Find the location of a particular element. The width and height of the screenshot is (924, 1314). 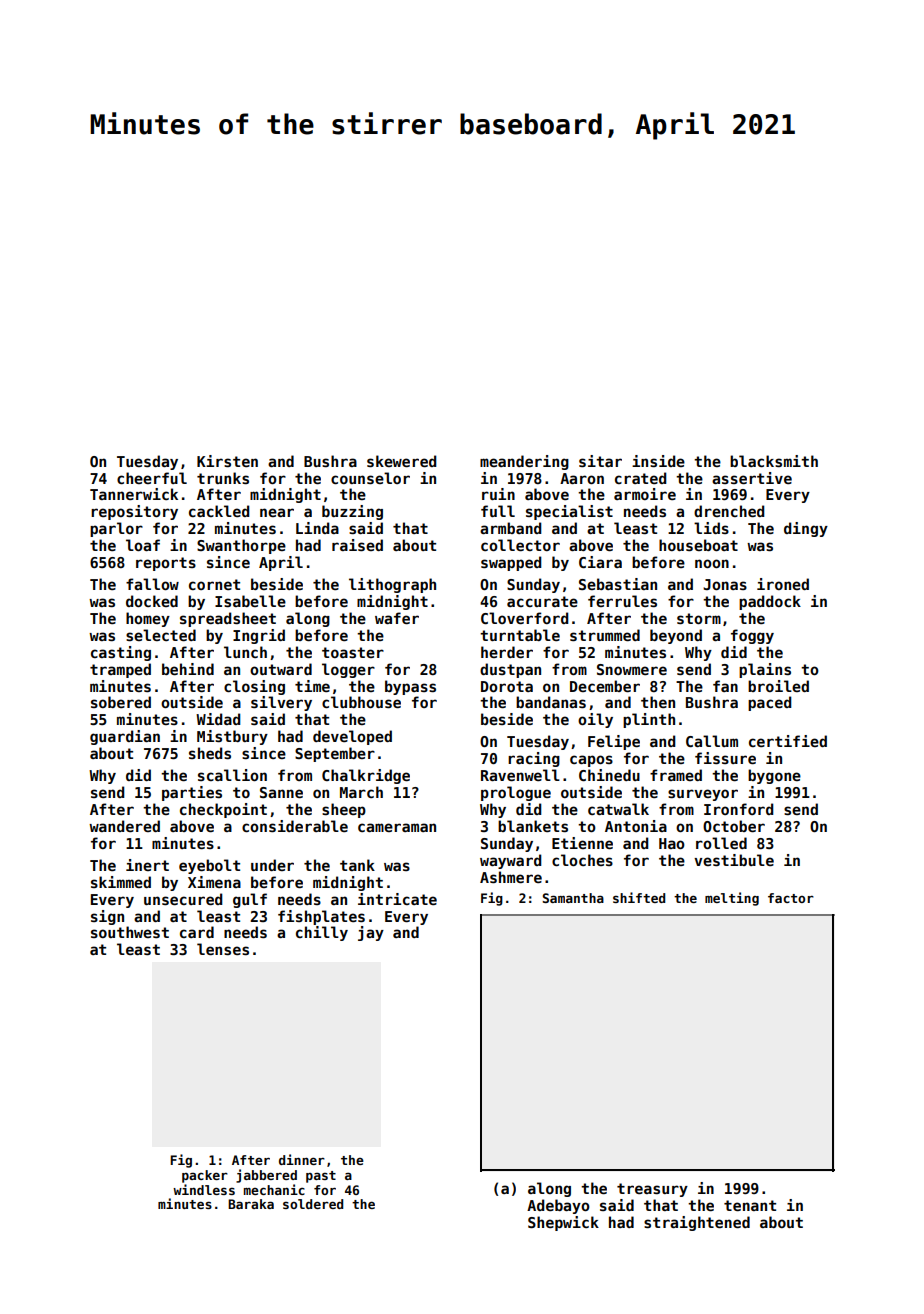

rolled is located at coordinates (721, 843).
